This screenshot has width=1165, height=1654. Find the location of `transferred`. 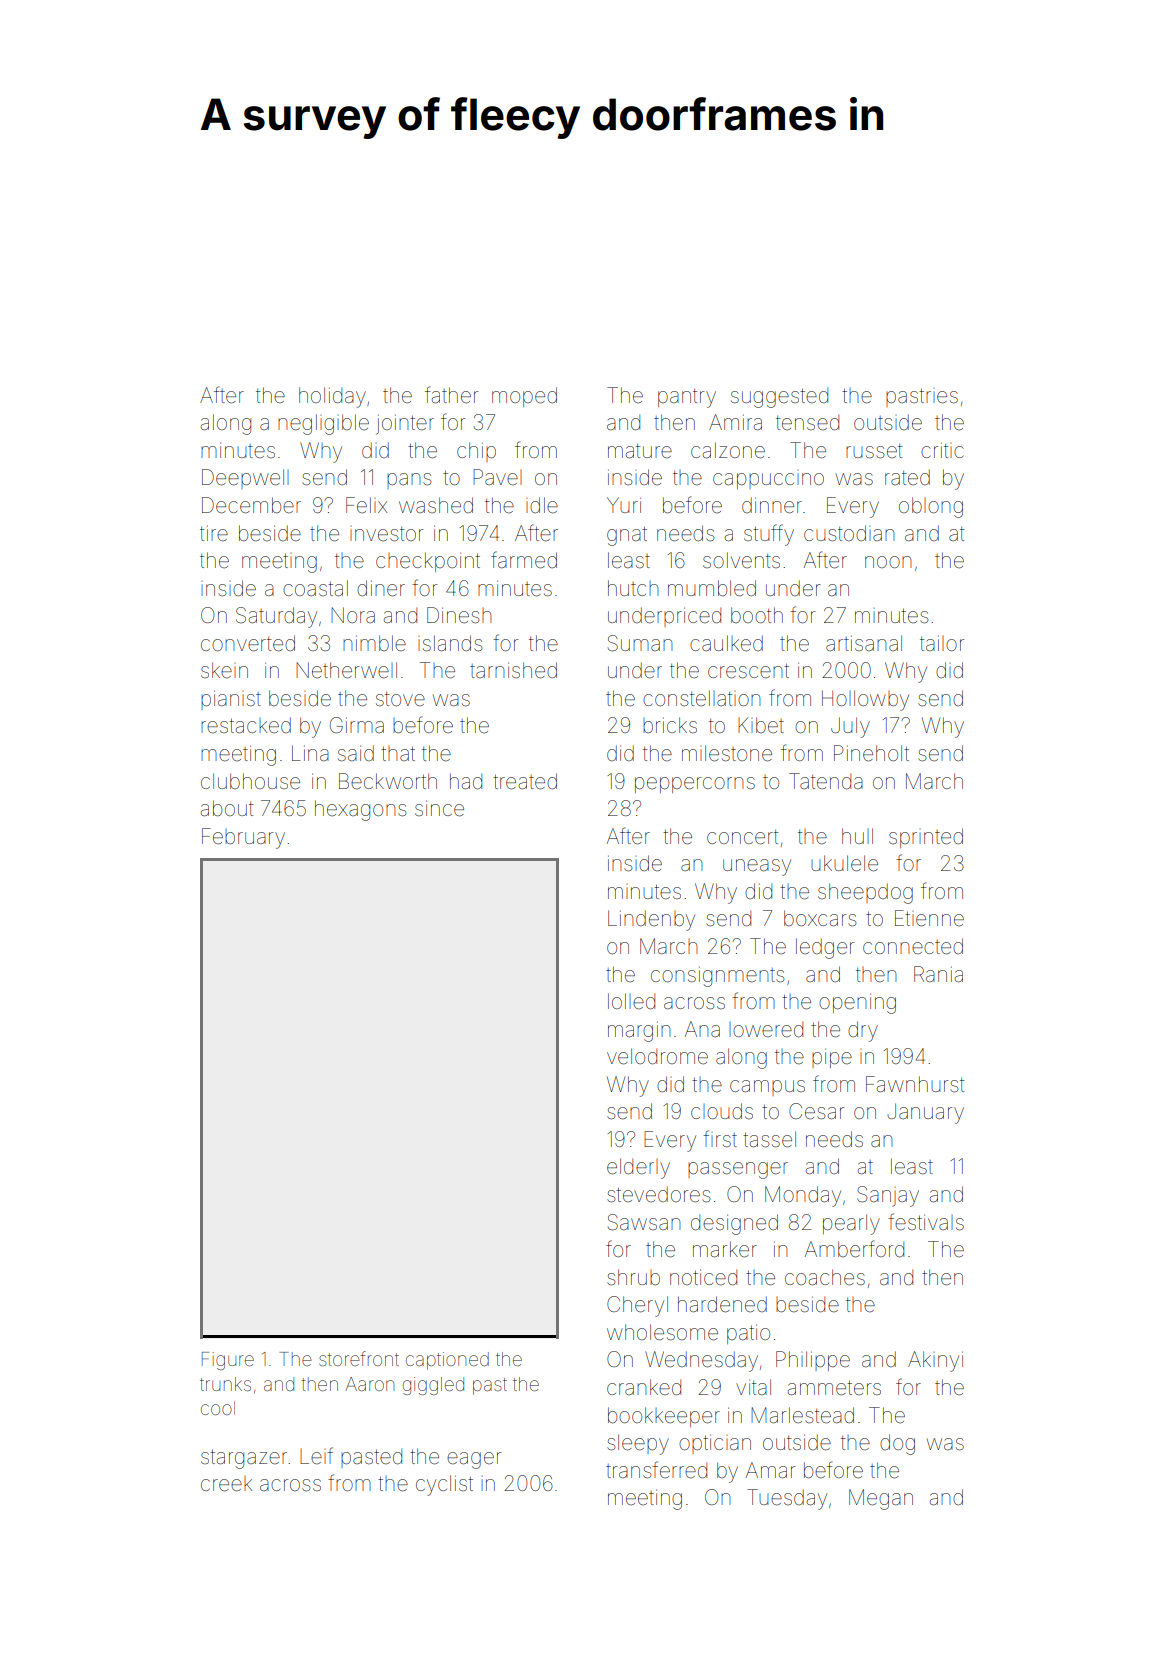

transferred is located at coordinates (656, 1469).
